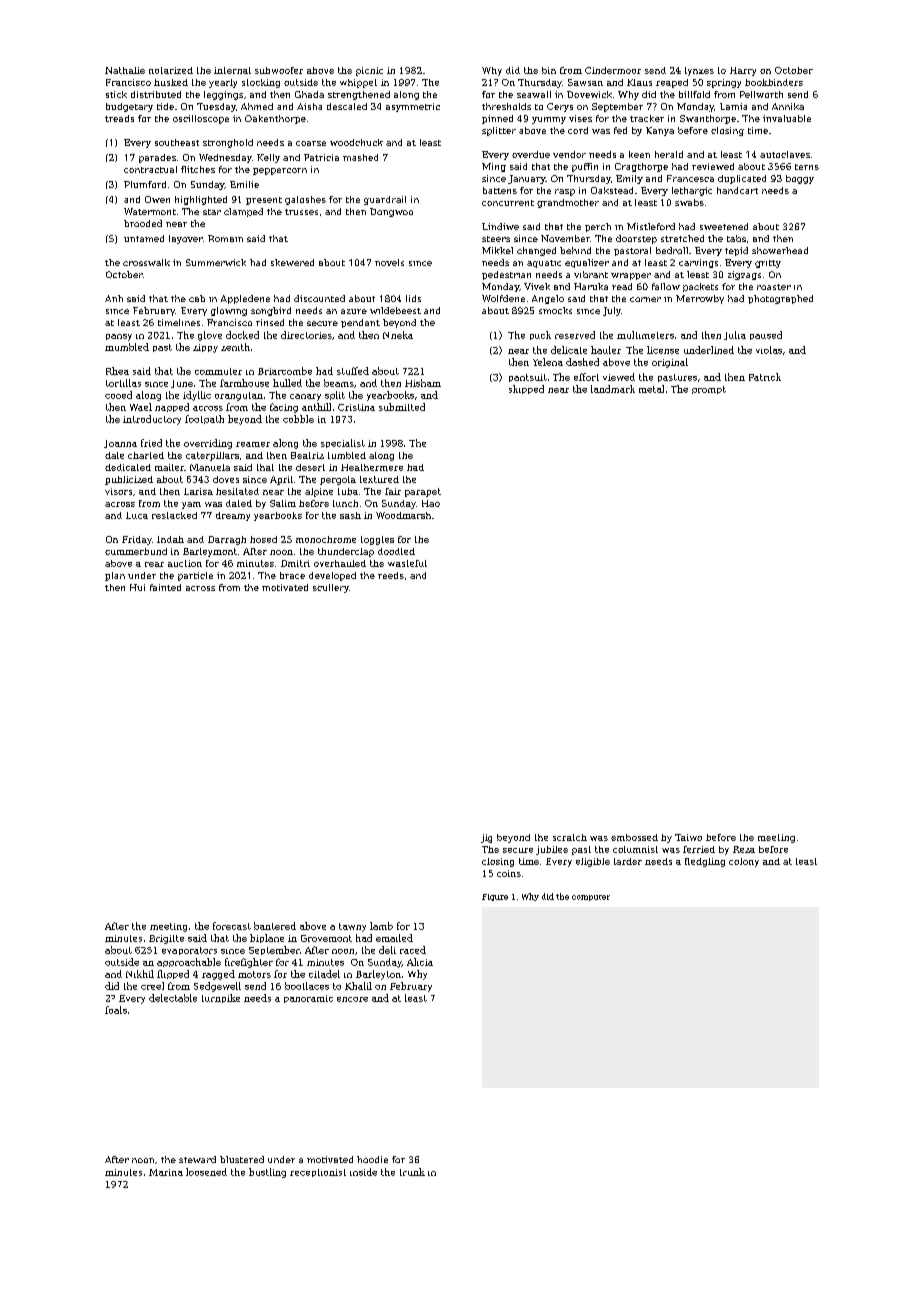 The width and height of the document is (924, 1308). I want to click on trunk, so click(412, 1172).
